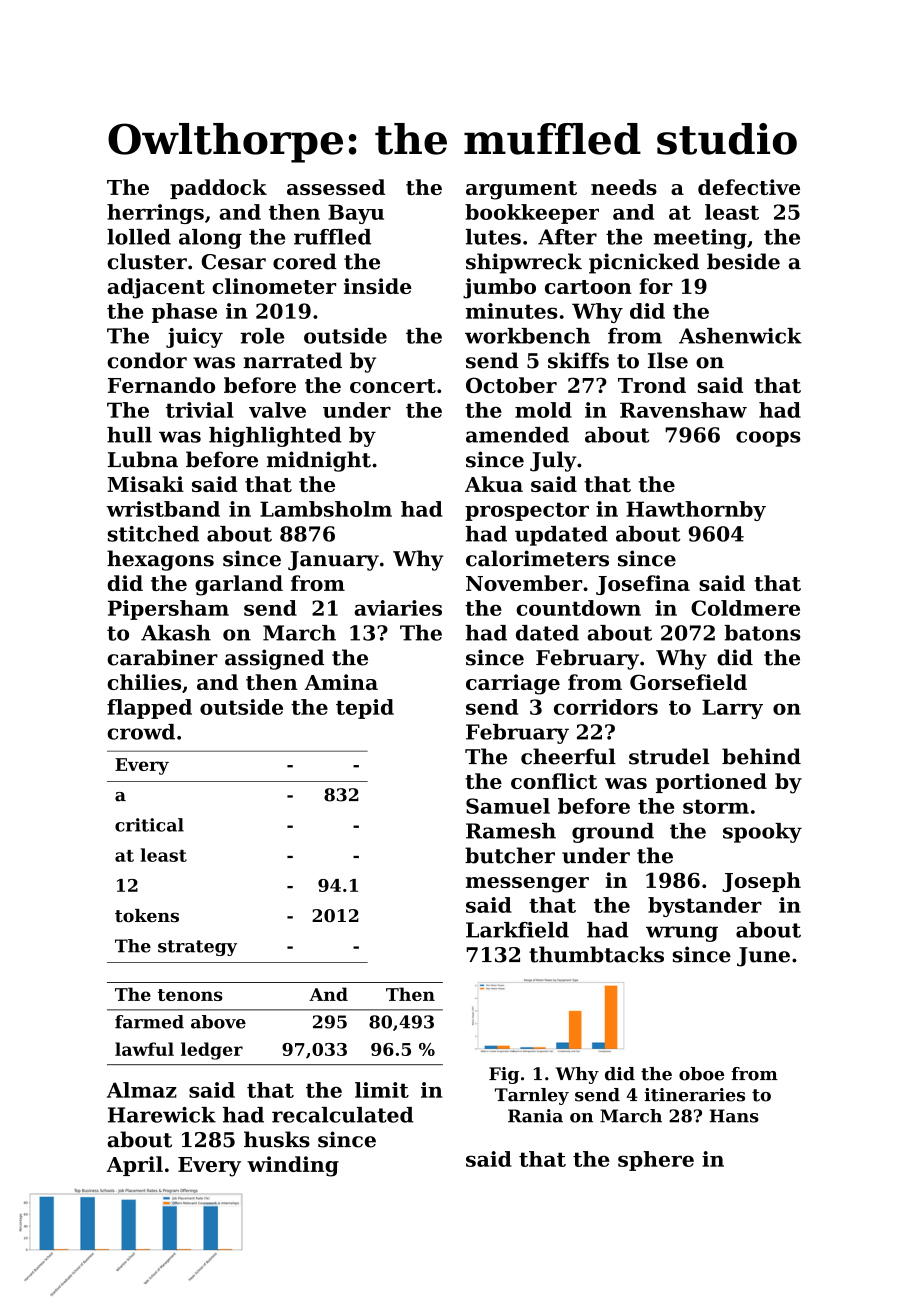 The image size is (908, 1316). Describe the element at coordinates (521, 190) in the screenshot. I see `argument` at that location.
